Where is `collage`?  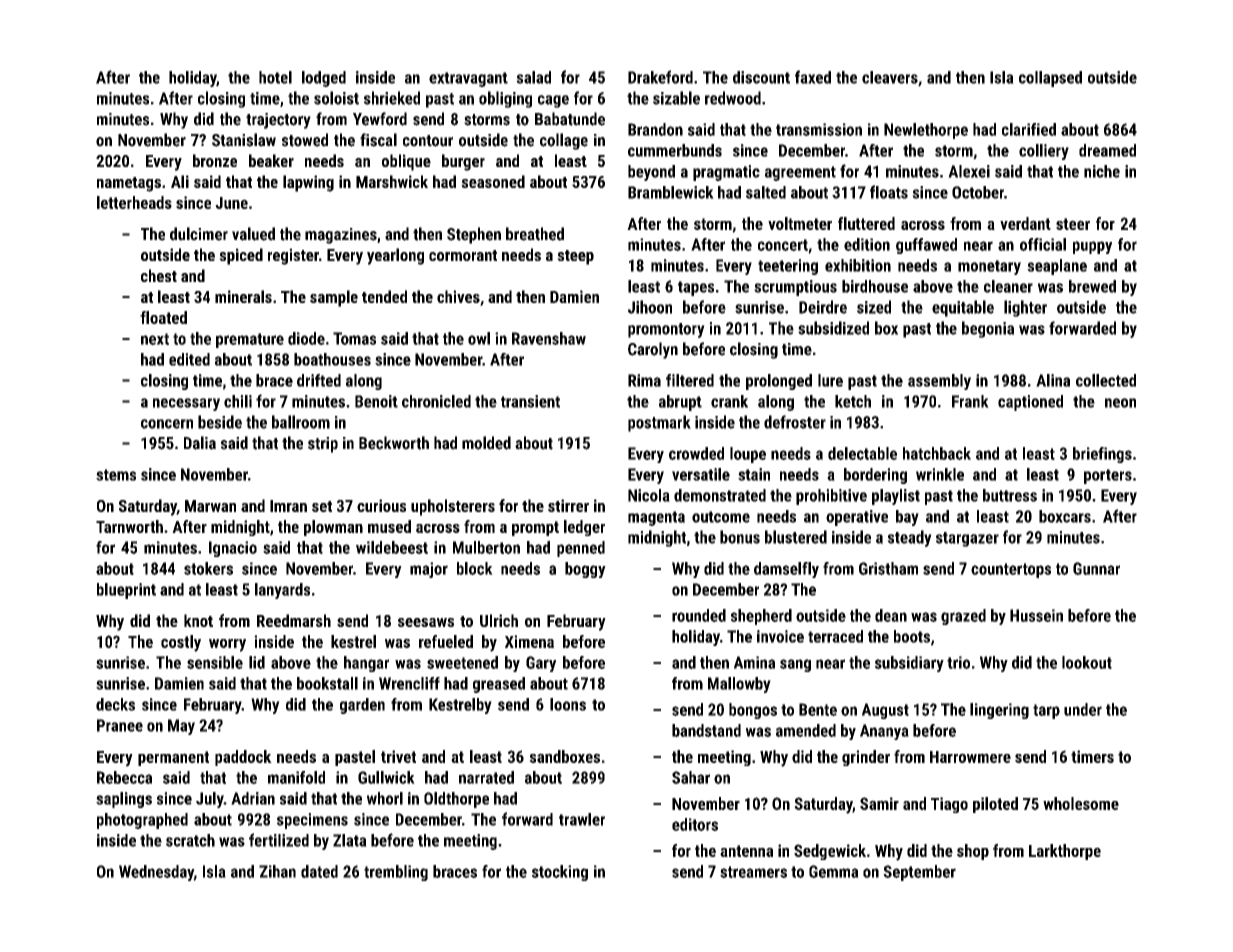
collage is located at coordinates (564, 141).
